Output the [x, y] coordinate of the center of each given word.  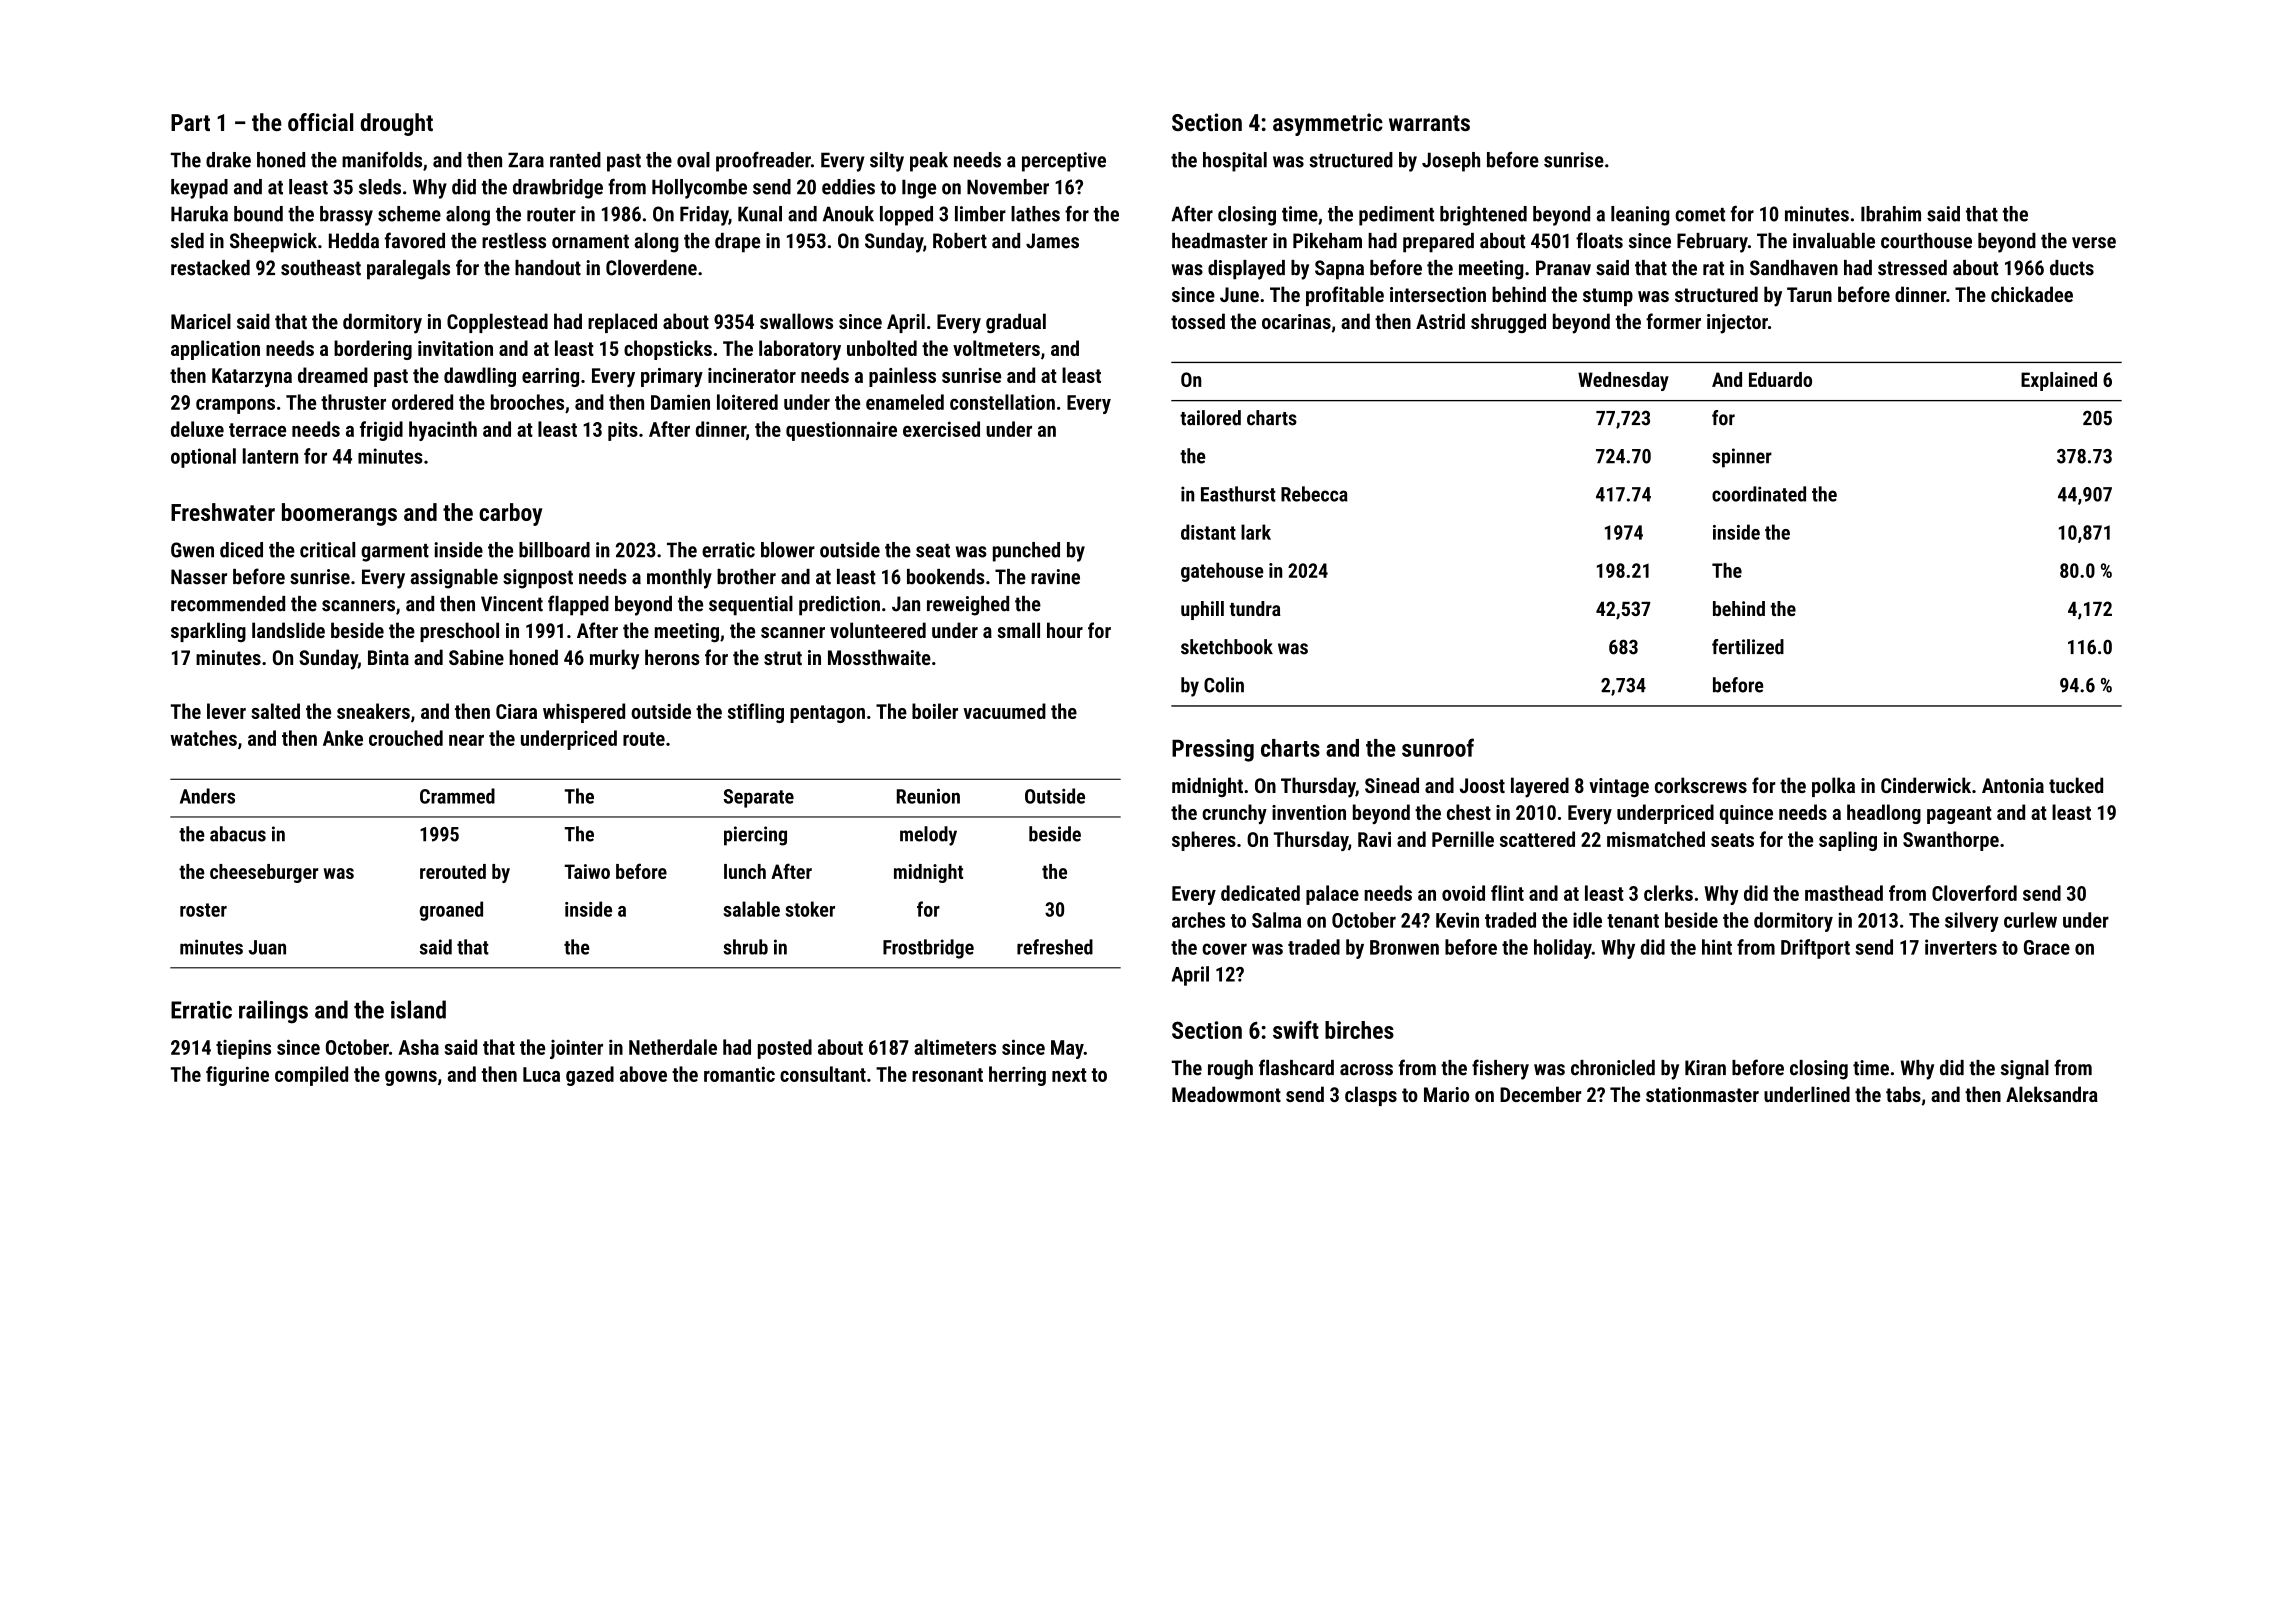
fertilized [1748, 647]
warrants [1429, 123]
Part [190, 122]
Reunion [928, 796]
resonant [947, 1075]
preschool [459, 632]
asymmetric [1328, 124]
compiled [311, 1076]
